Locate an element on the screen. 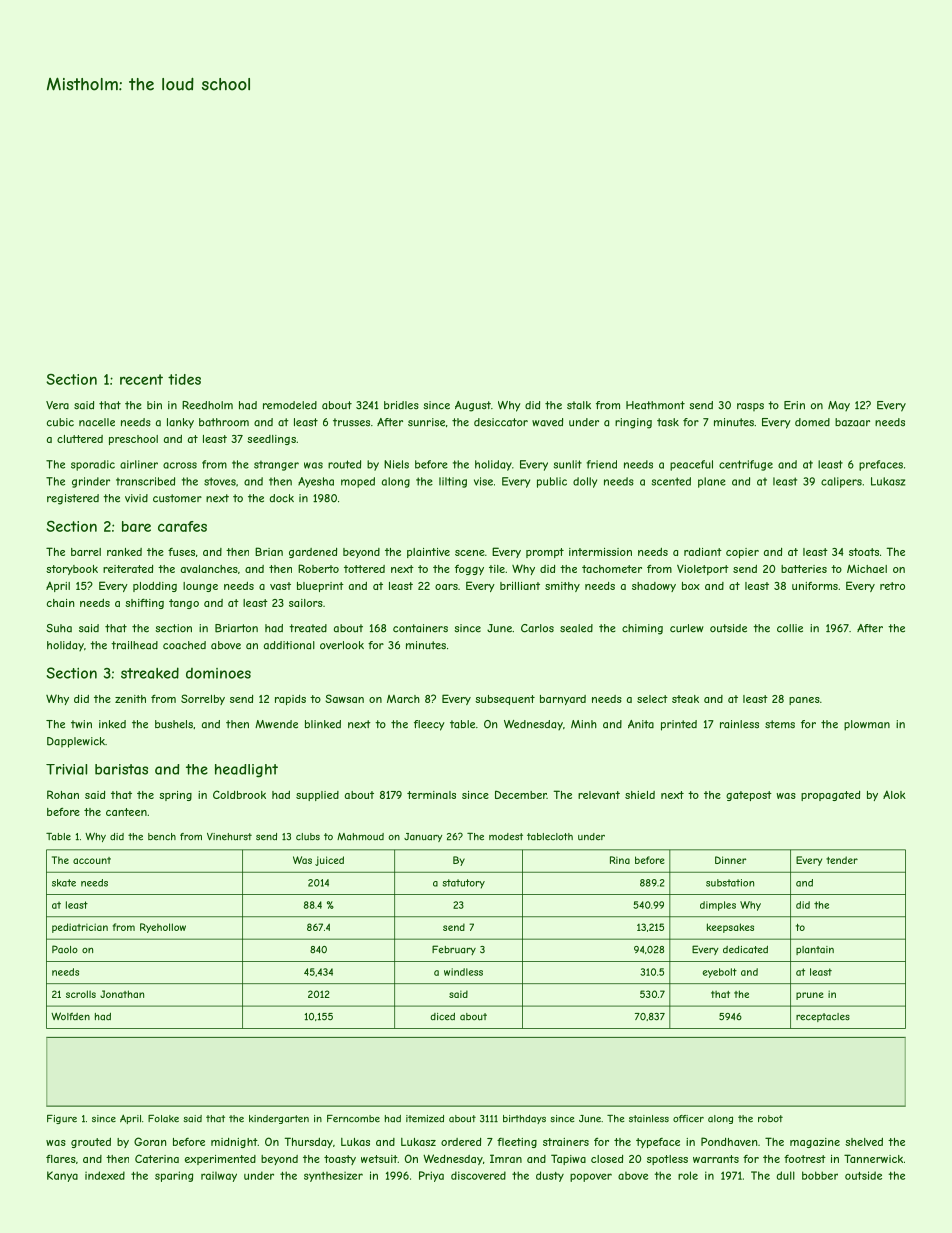 Image resolution: width=952 pixels, height=1233 pixels. tides is located at coordinates (184, 379).
